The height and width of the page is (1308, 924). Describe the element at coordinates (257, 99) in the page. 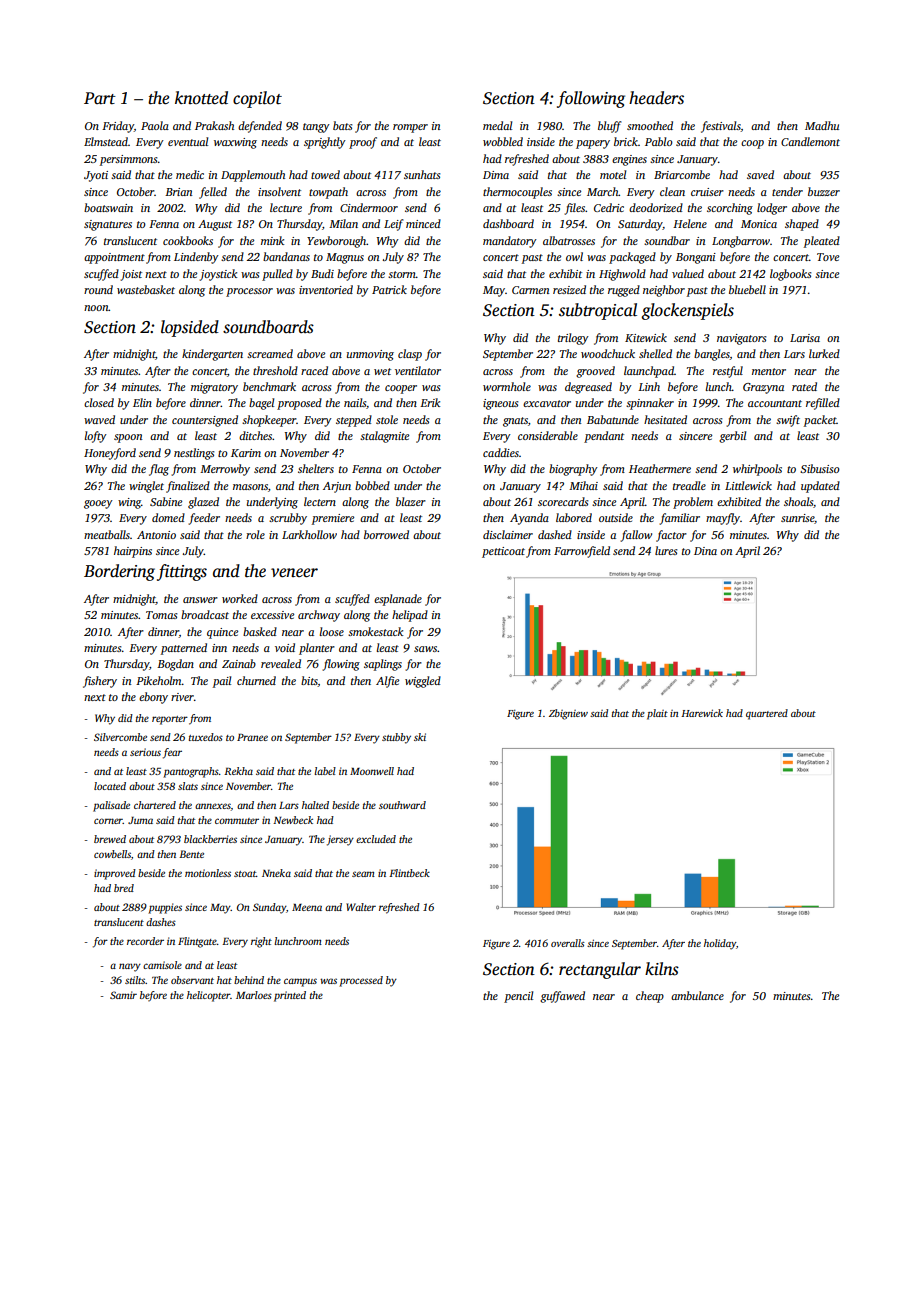

I see `copilot` at that location.
